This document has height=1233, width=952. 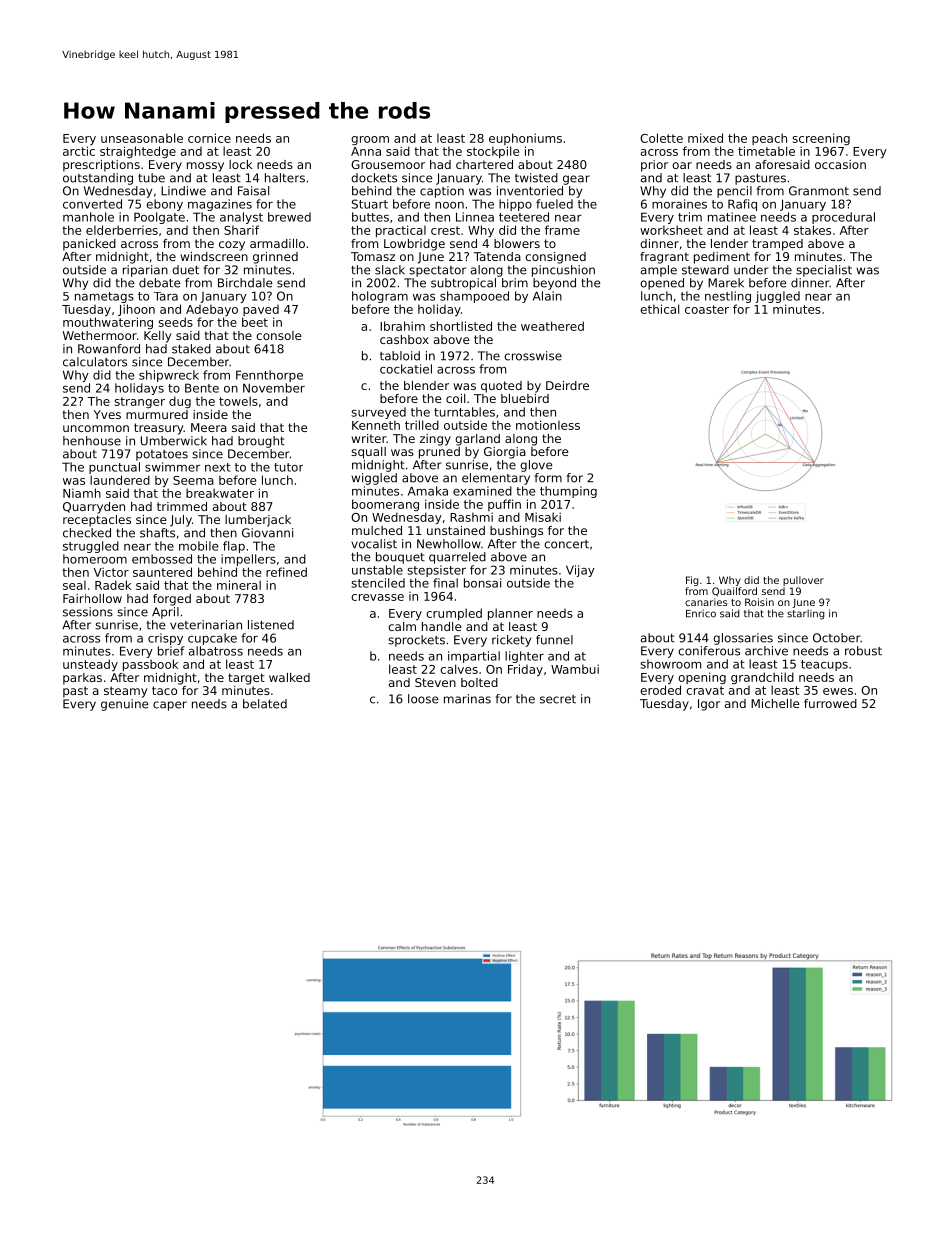 I want to click on unseasonable, so click(x=142, y=138).
